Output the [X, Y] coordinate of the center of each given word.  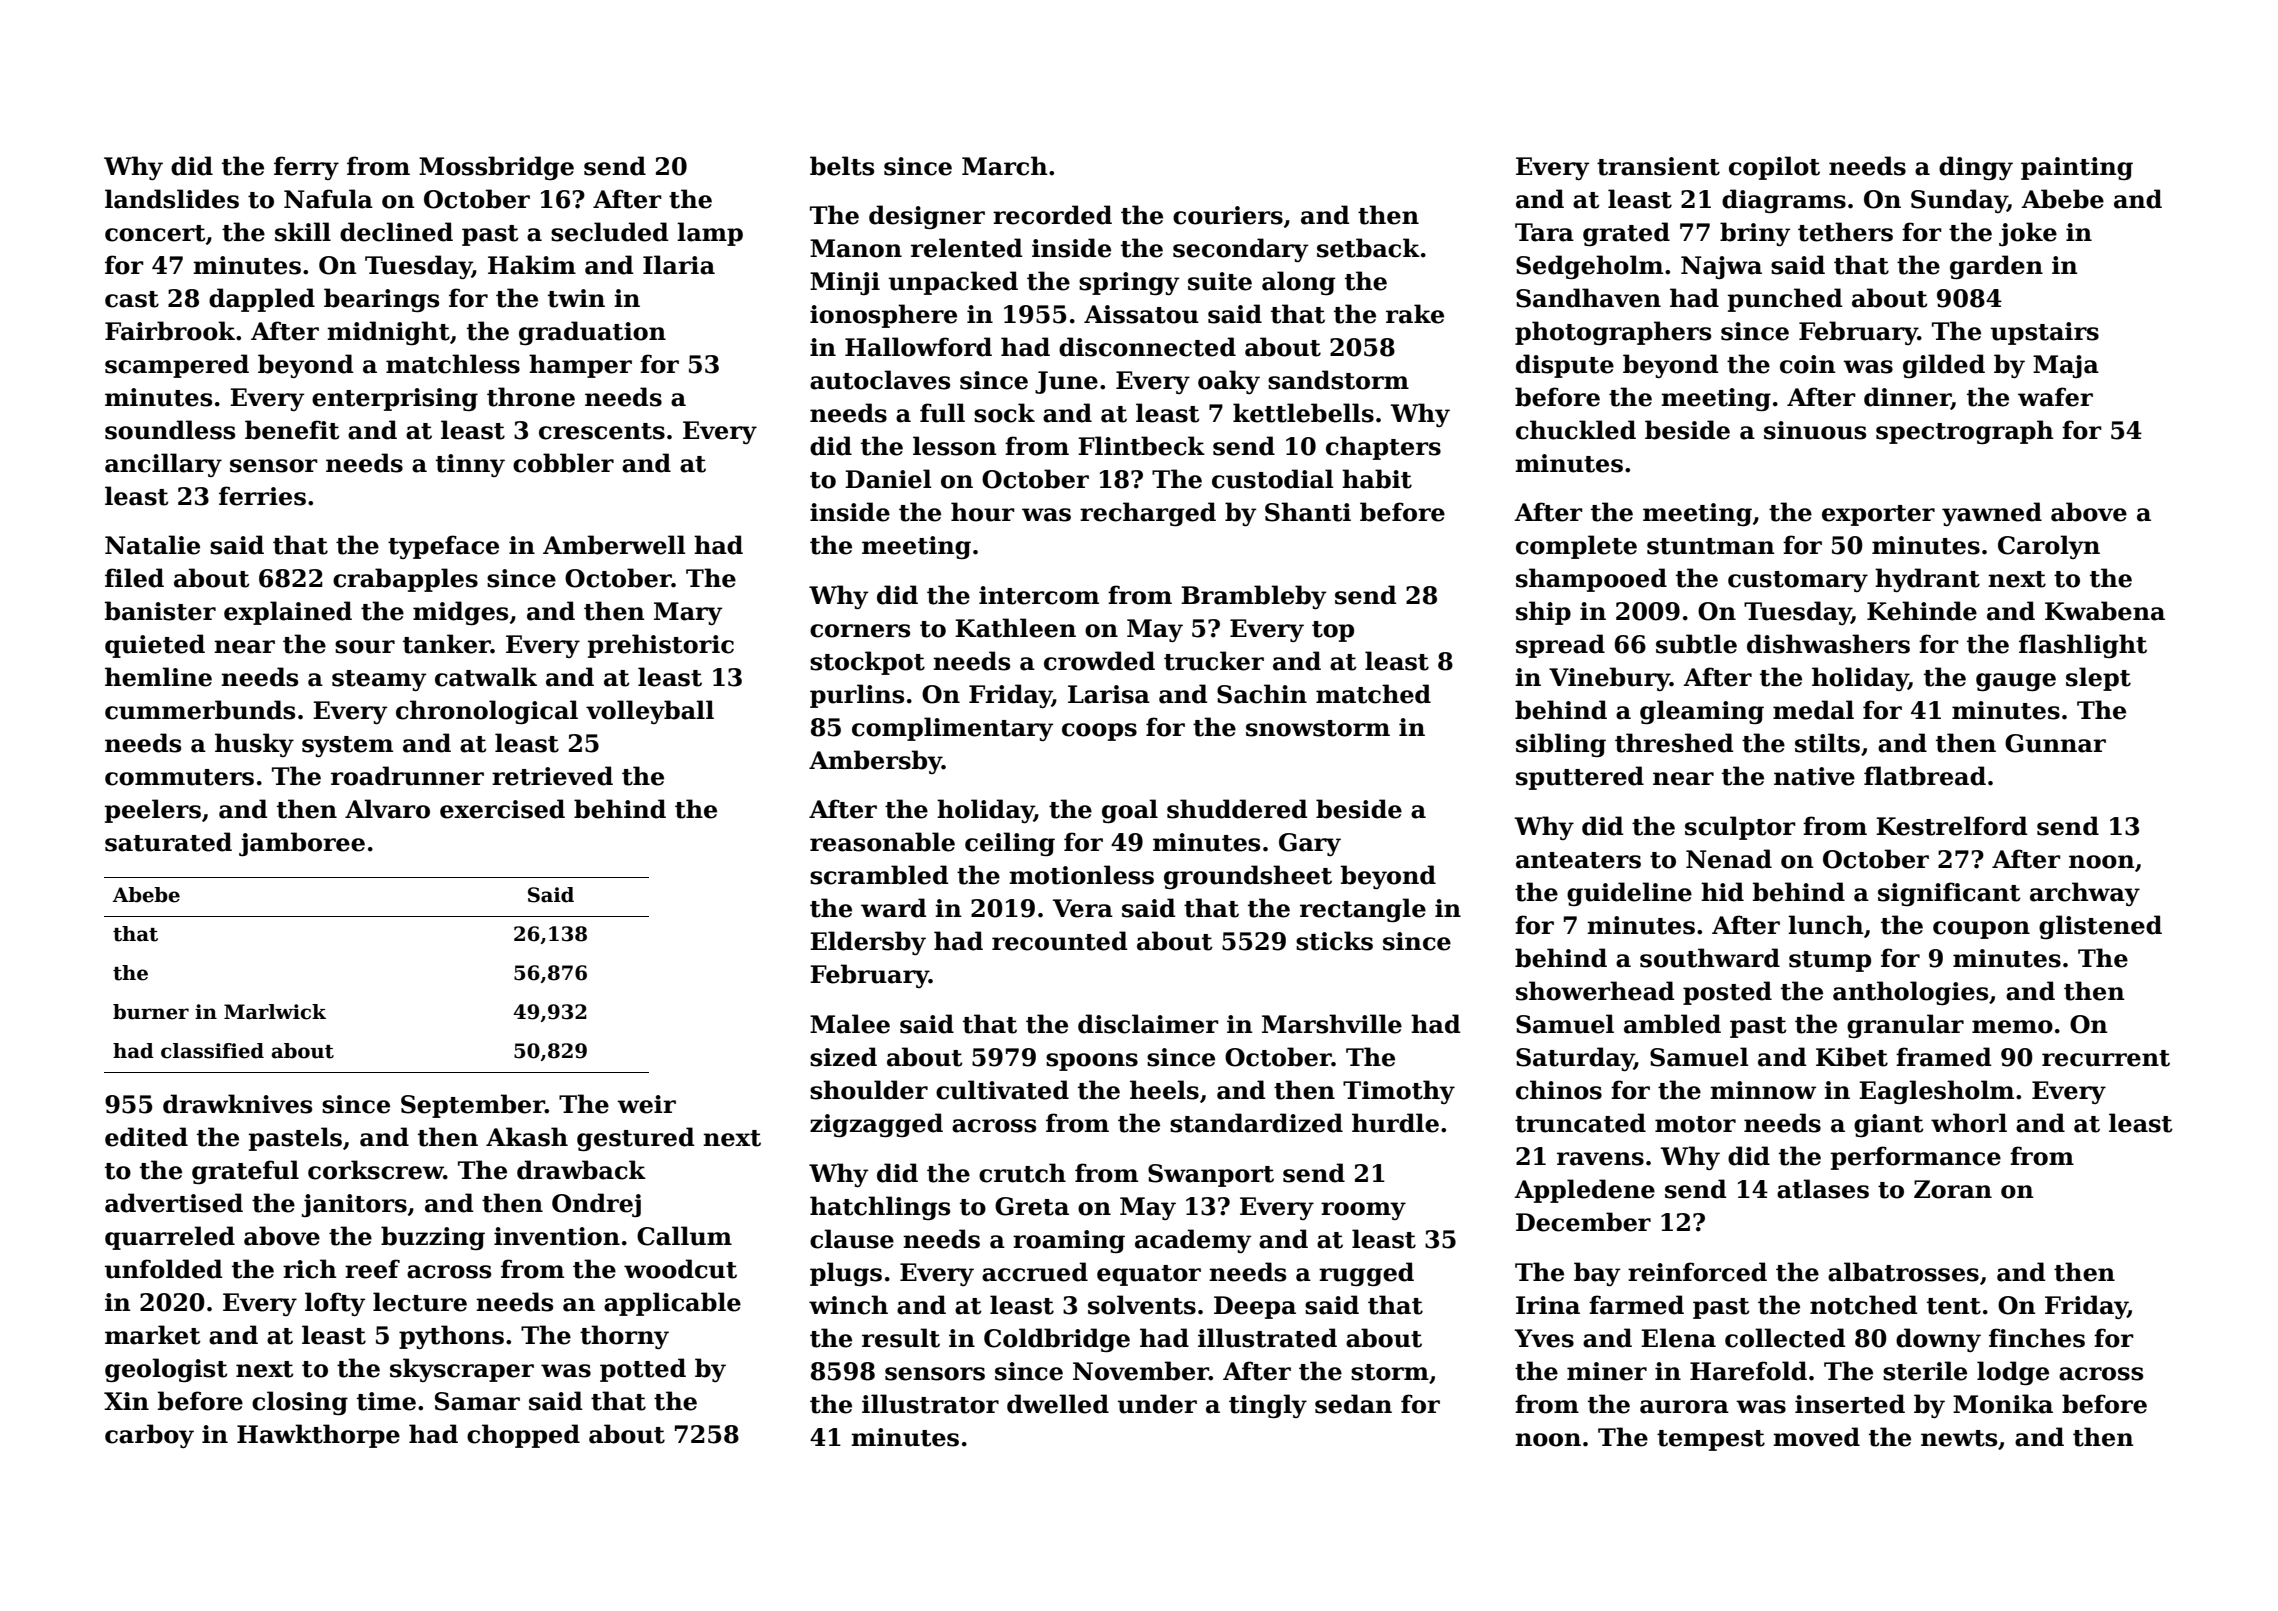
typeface [443, 547]
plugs [846, 1274]
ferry [306, 168]
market [153, 1335]
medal [1813, 710]
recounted [1060, 941]
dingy [1976, 168]
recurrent [2106, 1058]
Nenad [1729, 859]
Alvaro [387, 809]
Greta [1032, 1206]
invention [557, 1236]
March [1005, 166]
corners [860, 631]
